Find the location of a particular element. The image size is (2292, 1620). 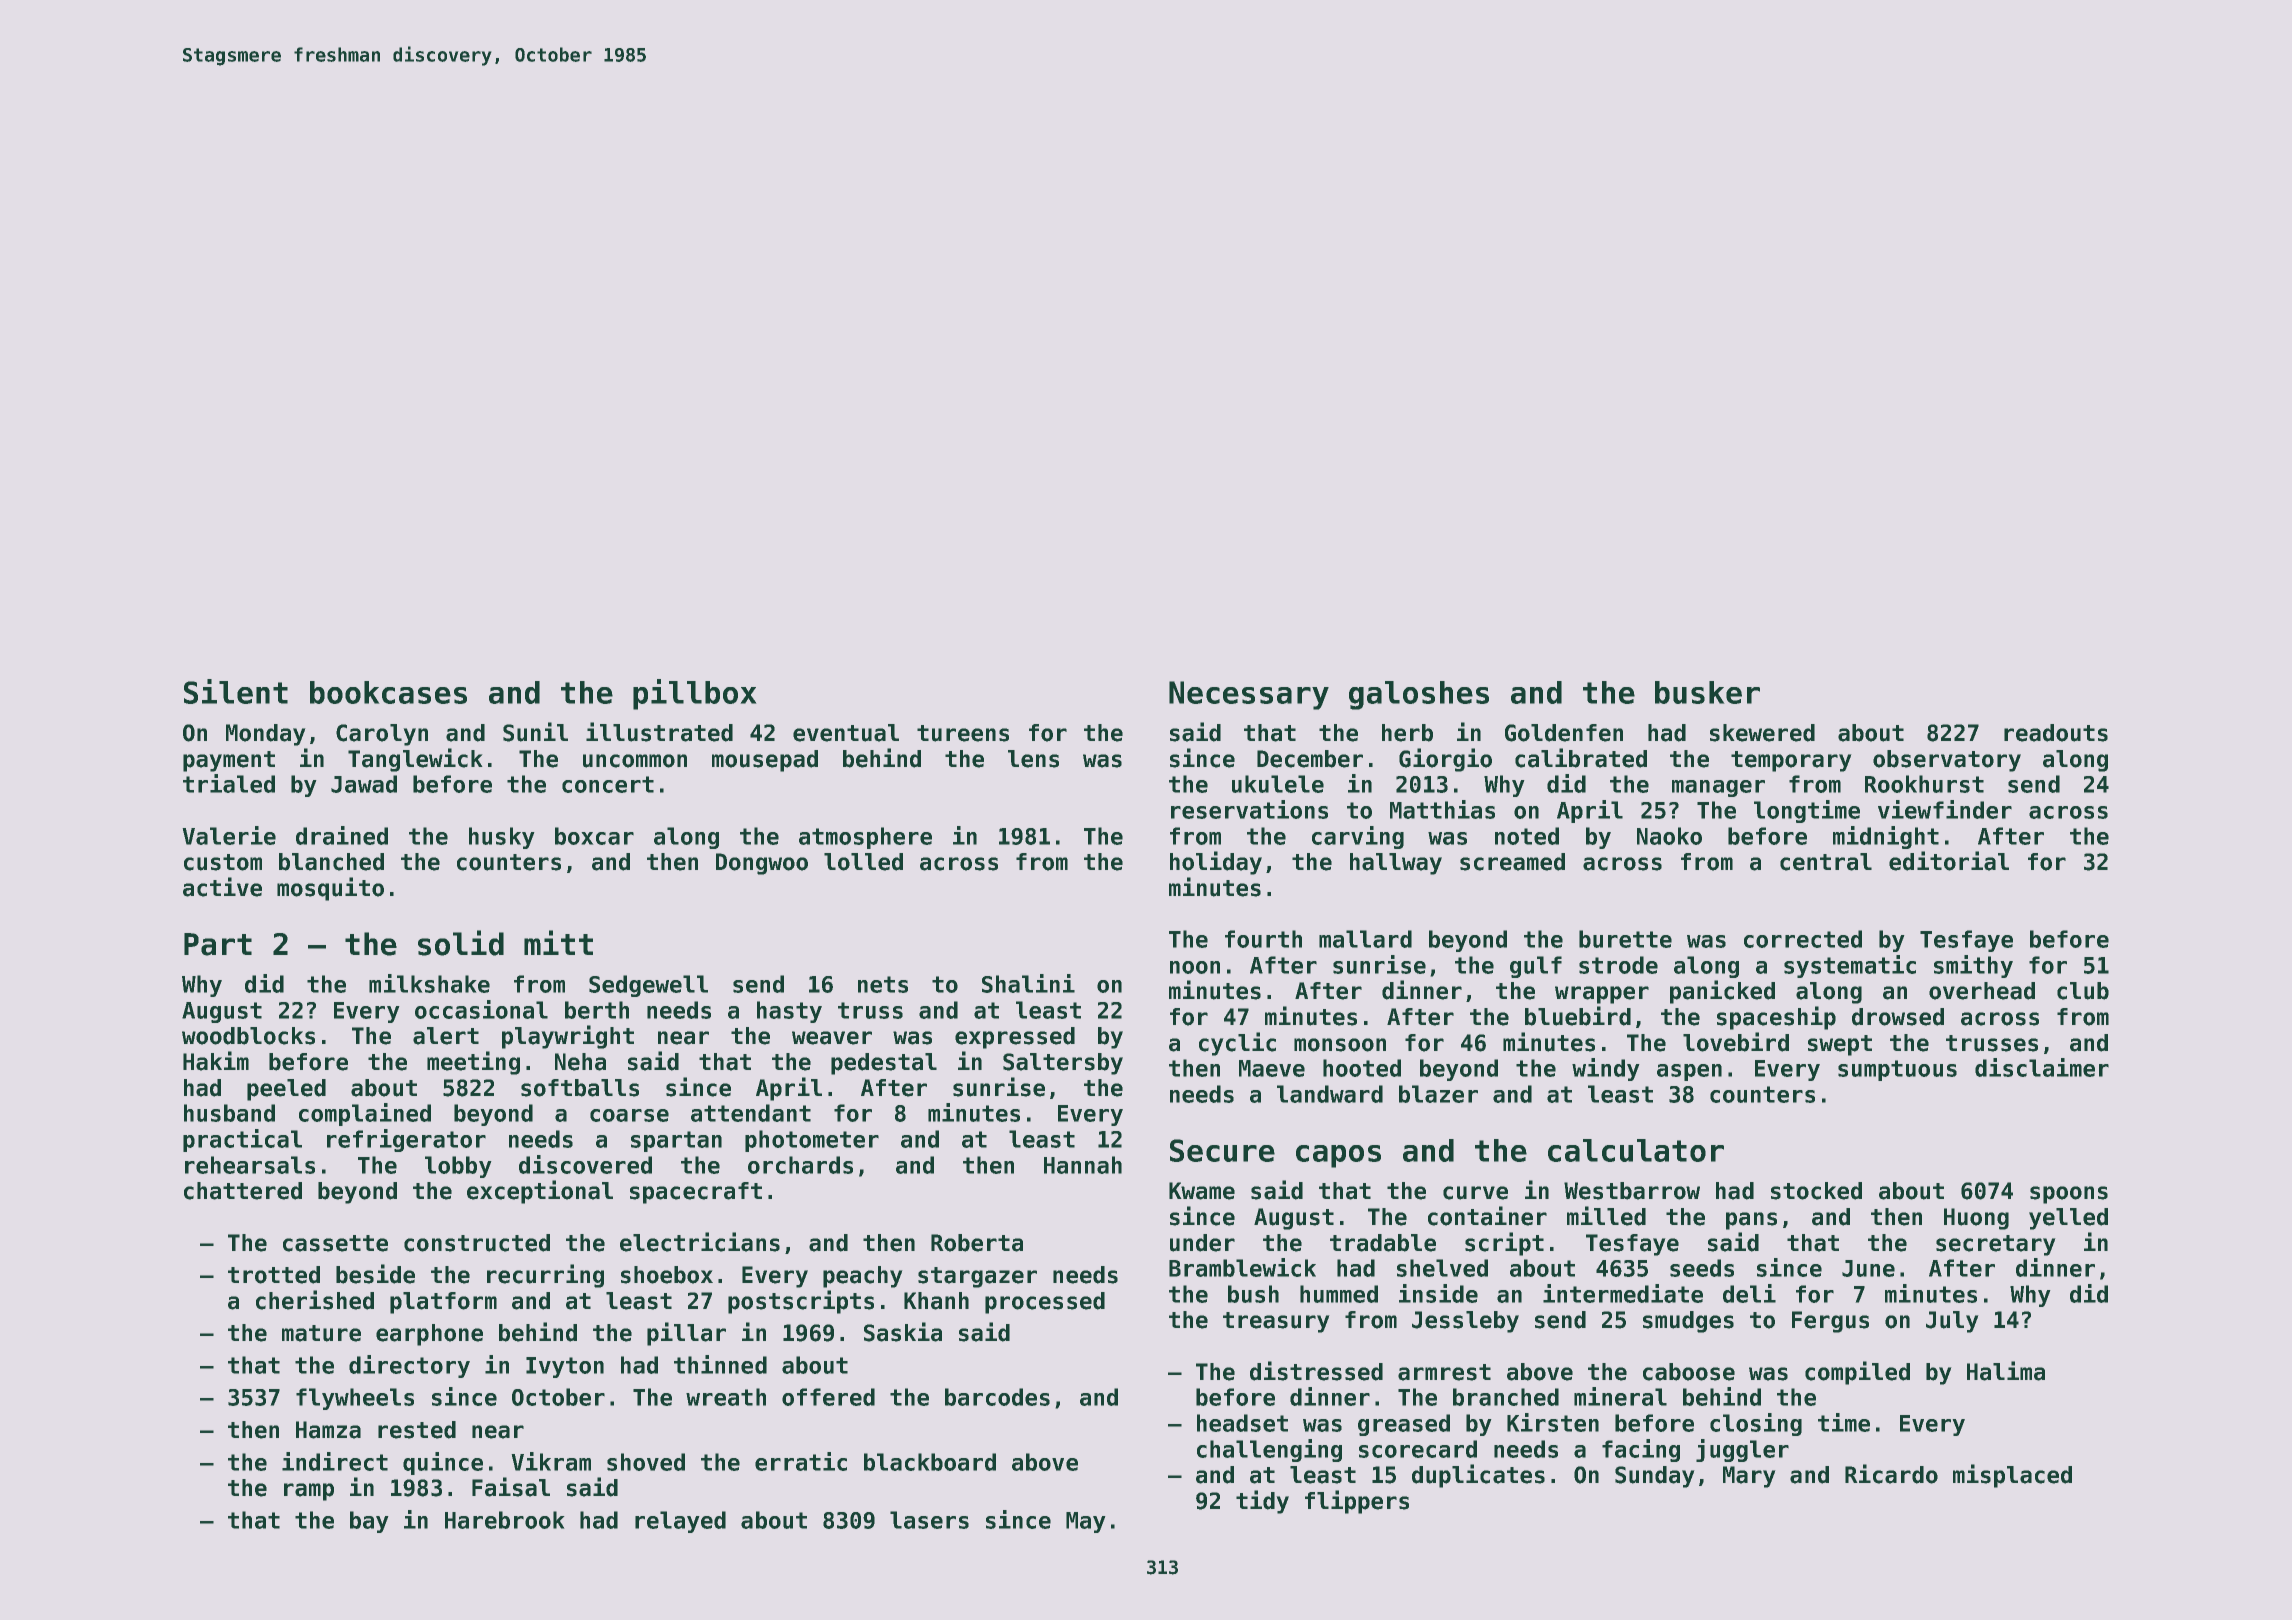

challenging is located at coordinates (1269, 1450).
